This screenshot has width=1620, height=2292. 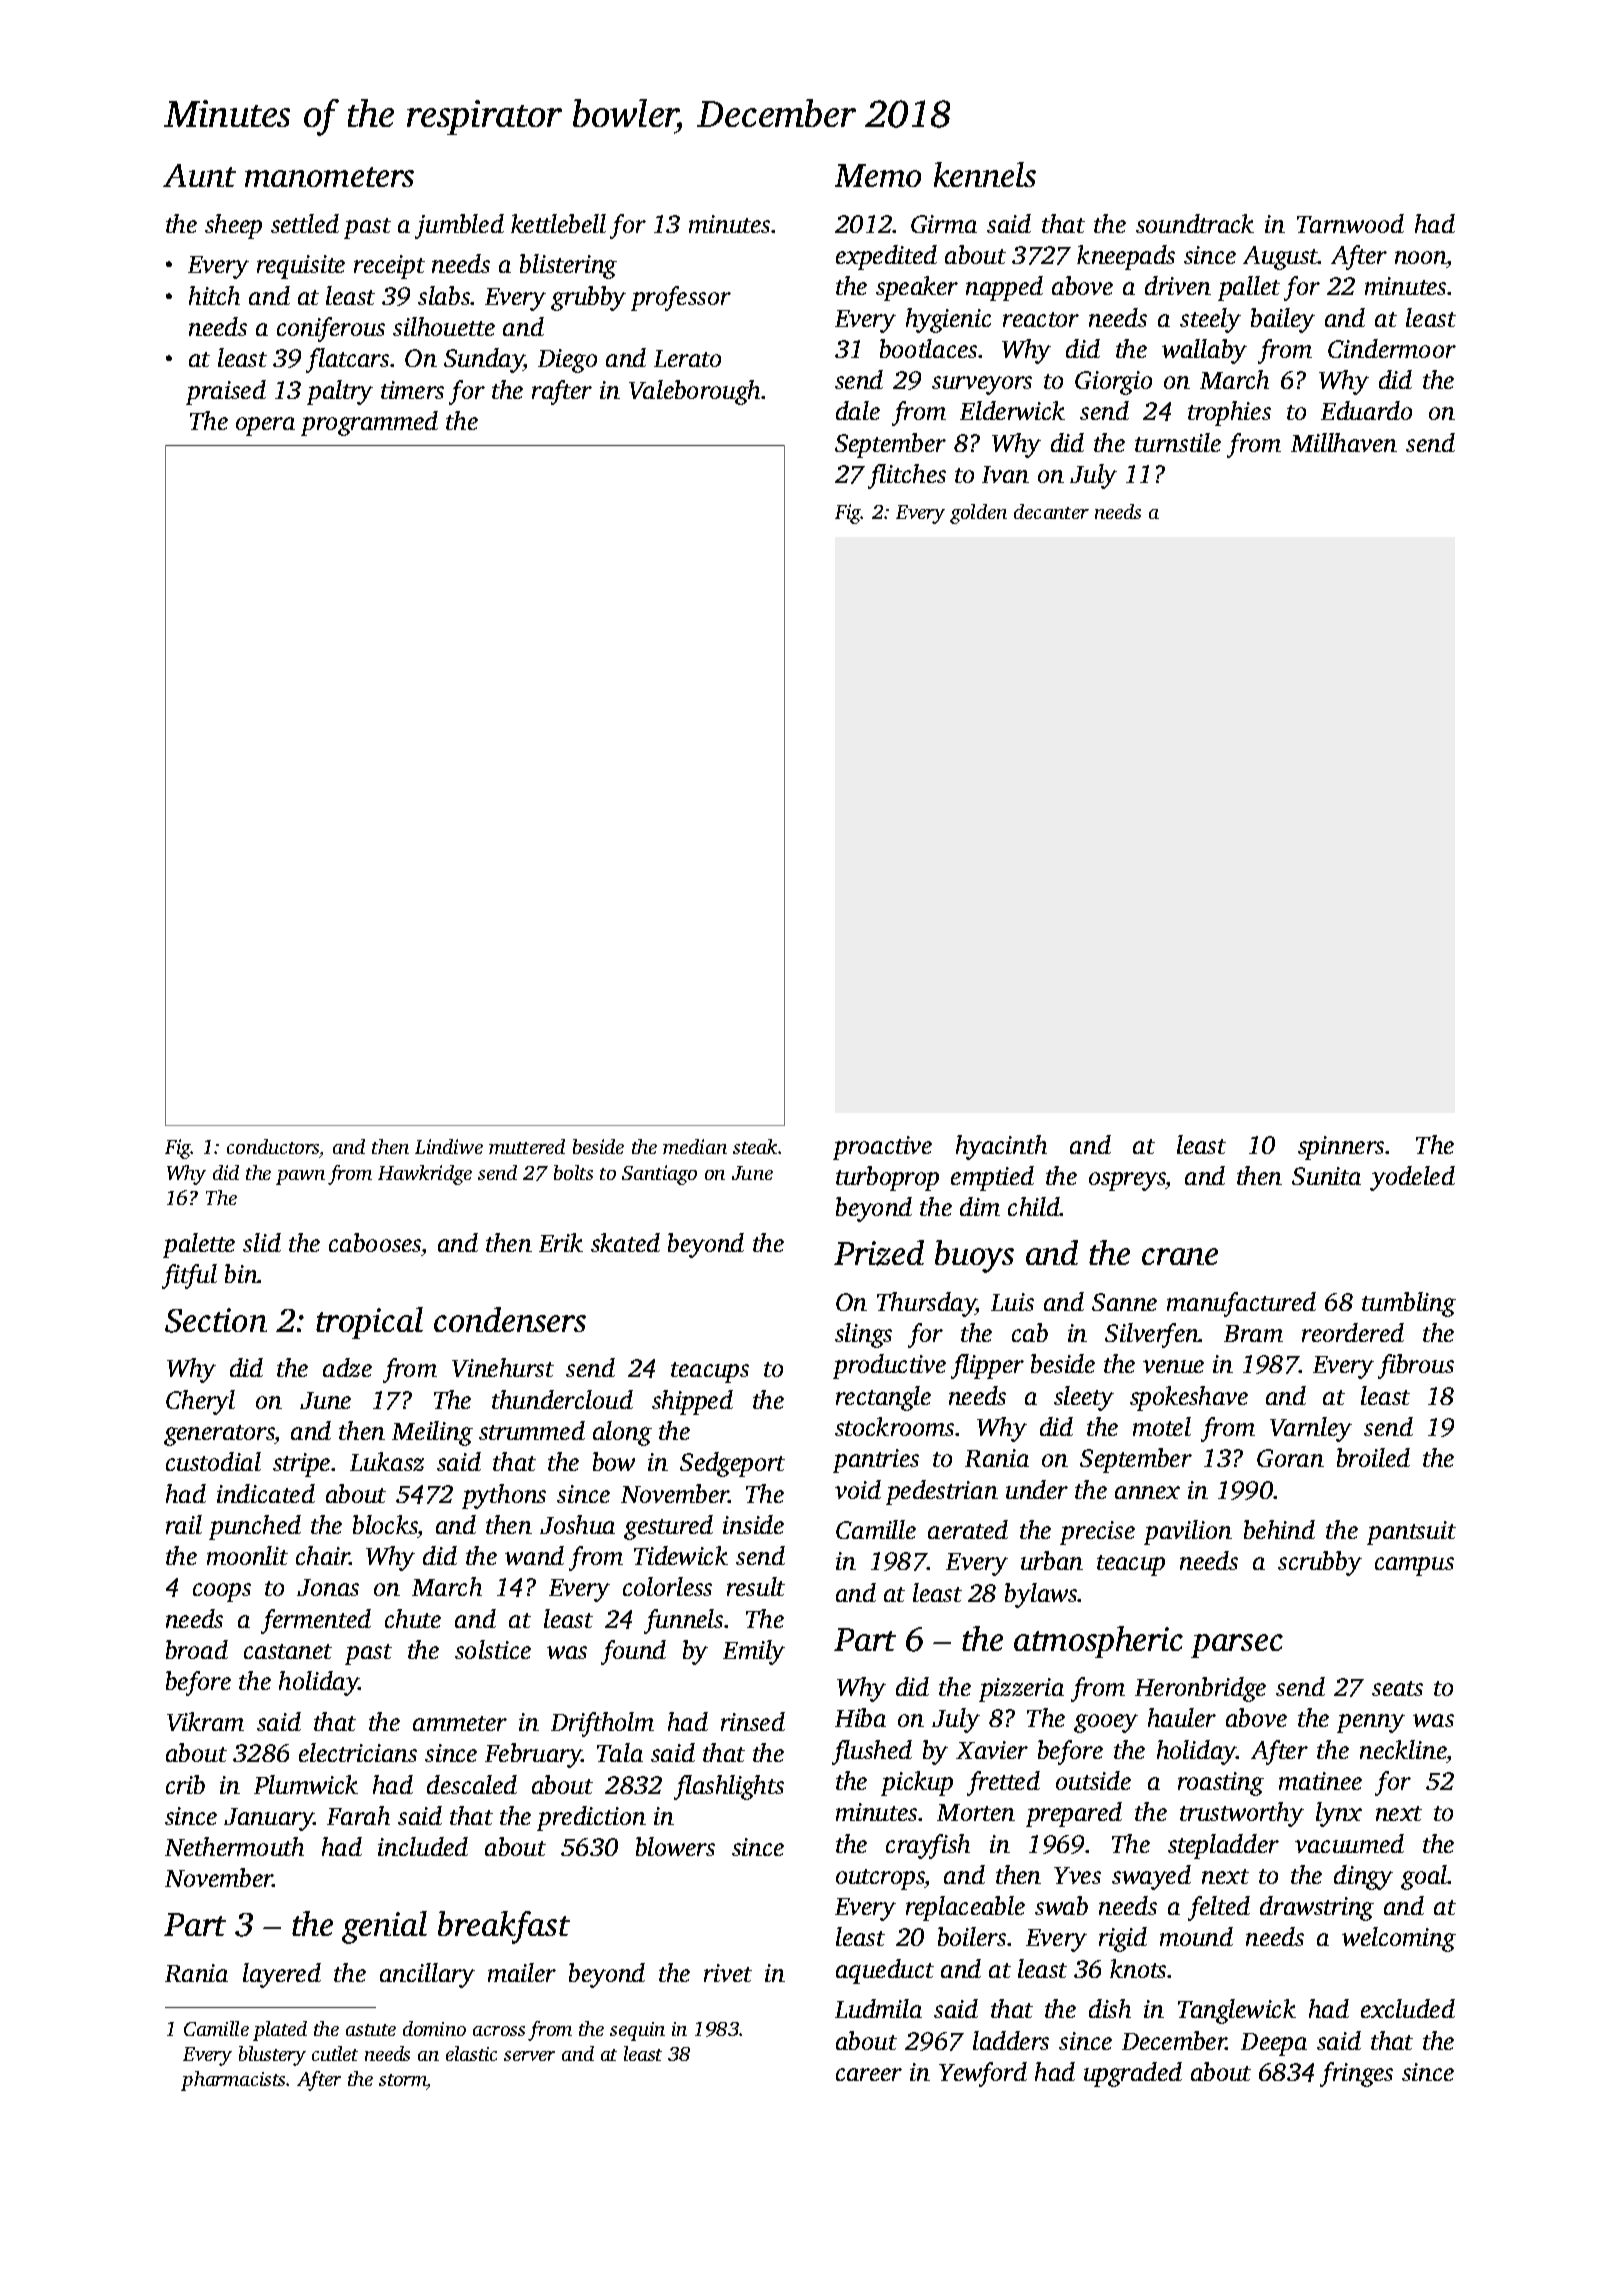 What do you see at coordinates (1290, 1458) in the screenshot?
I see `Goran` at bounding box center [1290, 1458].
